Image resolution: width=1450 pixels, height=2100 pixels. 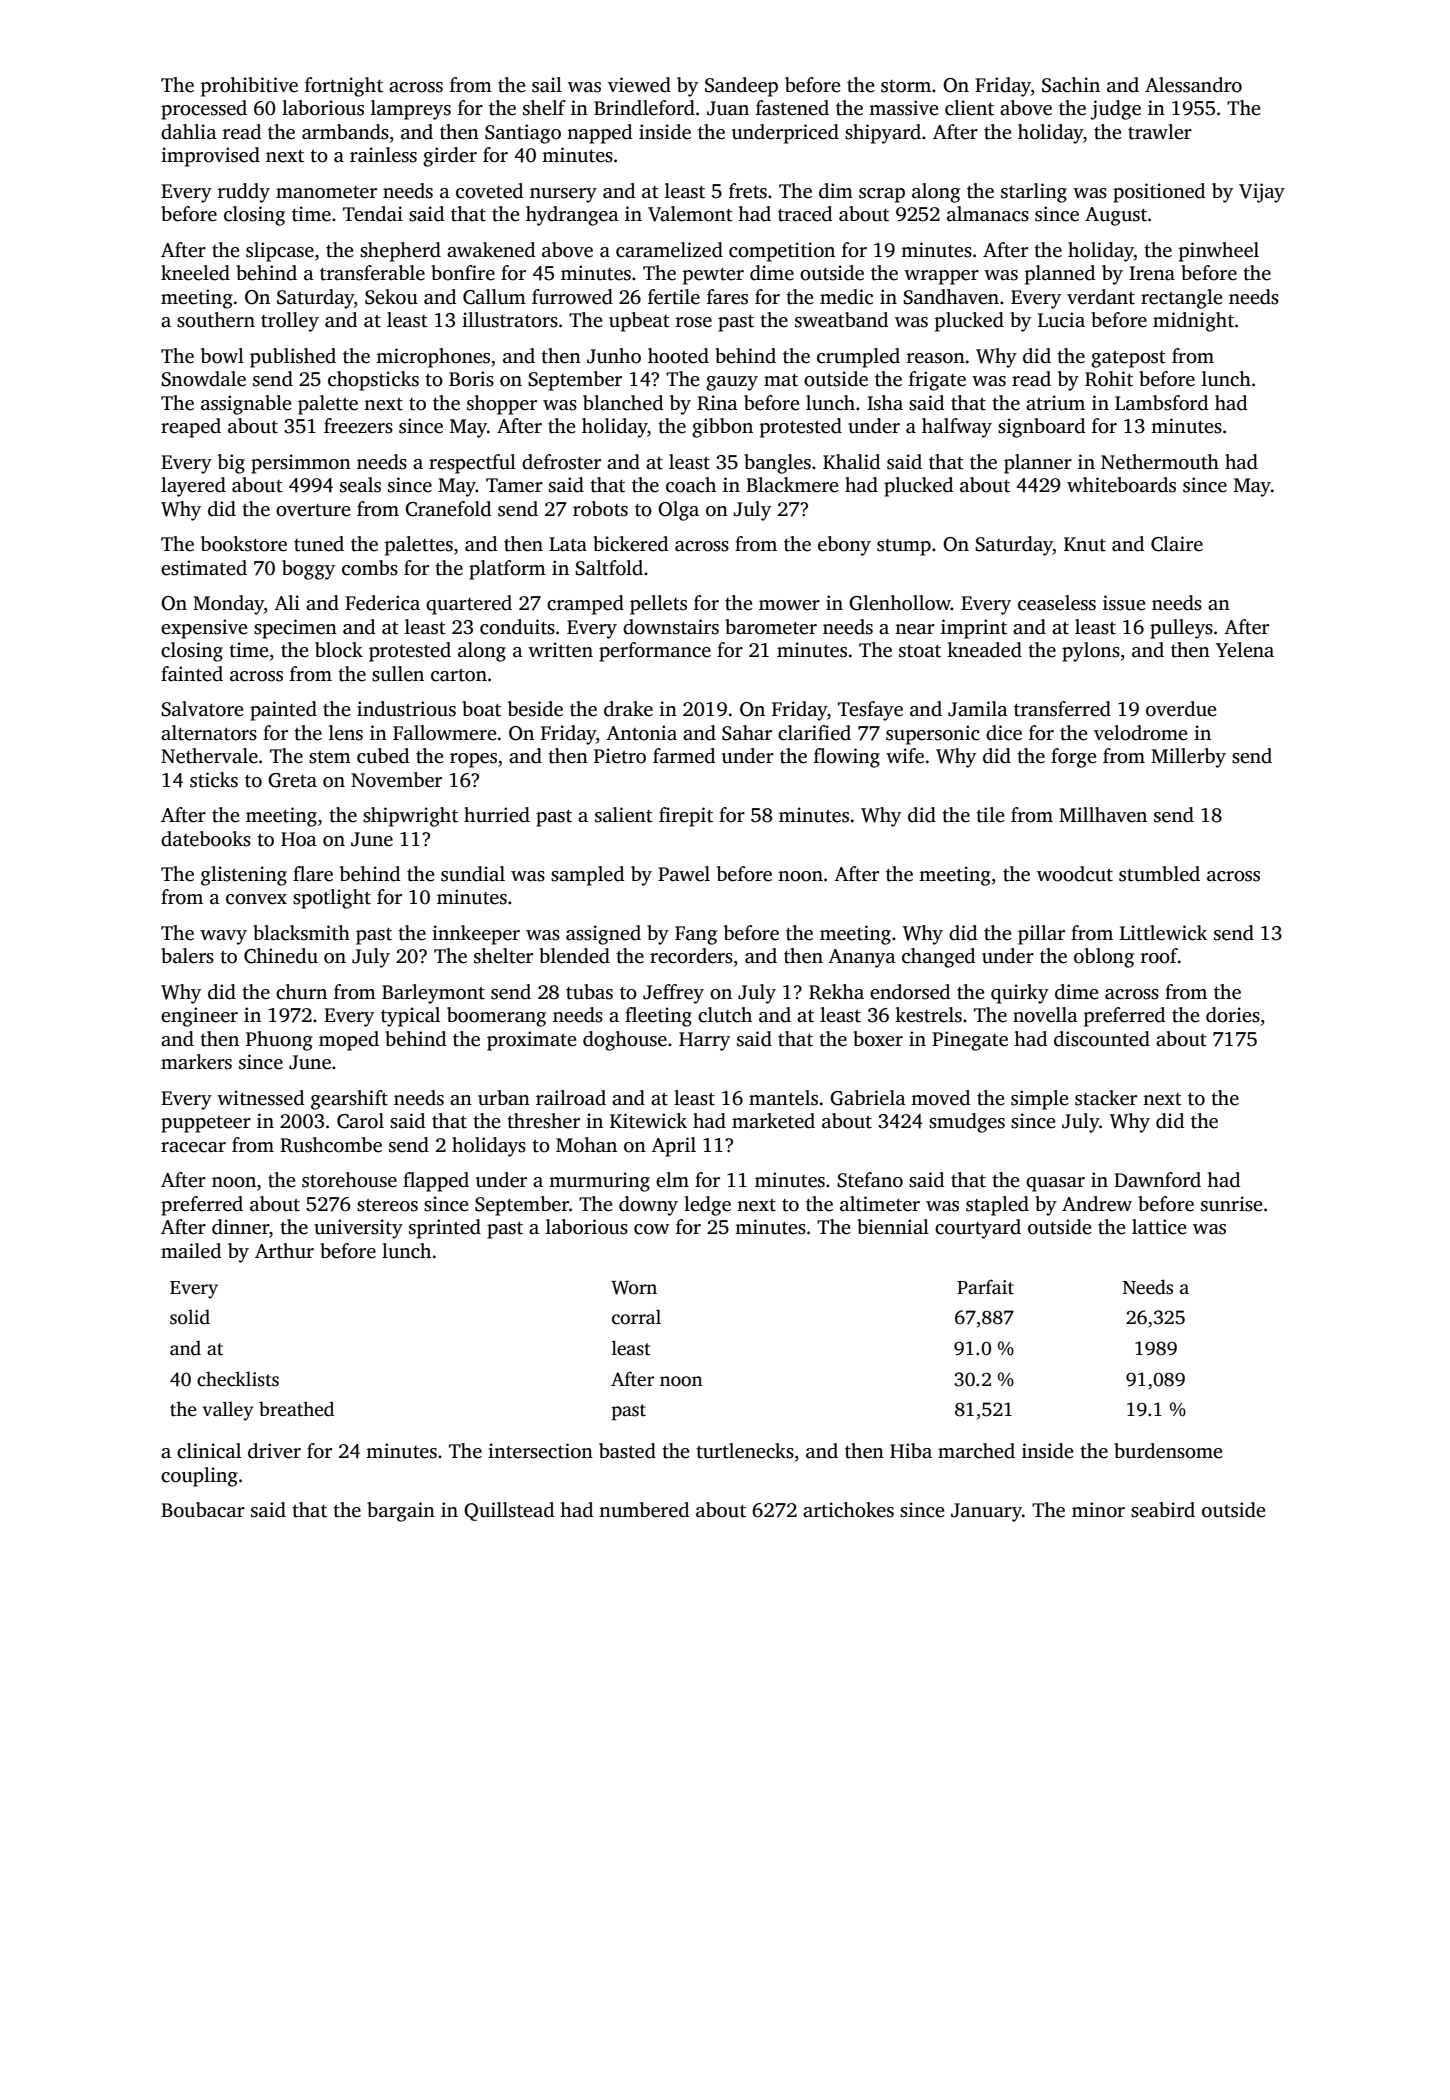 I want to click on dories, so click(x=1233, y=1015).
